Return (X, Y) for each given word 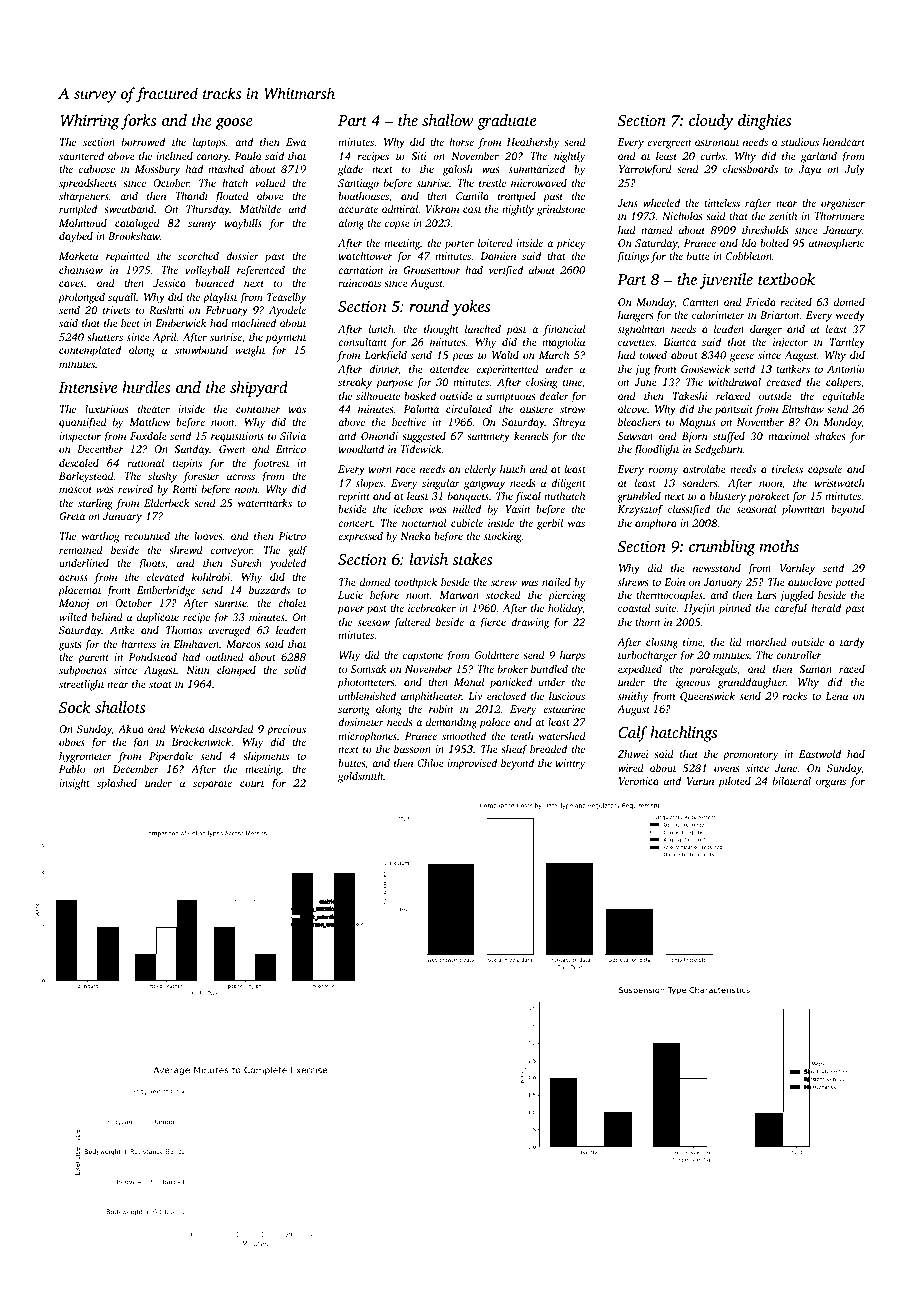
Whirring (89, 122)
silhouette (378, 396)
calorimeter (718, 315)
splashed (117, 784)
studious (800, 142)
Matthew (150, 422)
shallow (448, 120)
